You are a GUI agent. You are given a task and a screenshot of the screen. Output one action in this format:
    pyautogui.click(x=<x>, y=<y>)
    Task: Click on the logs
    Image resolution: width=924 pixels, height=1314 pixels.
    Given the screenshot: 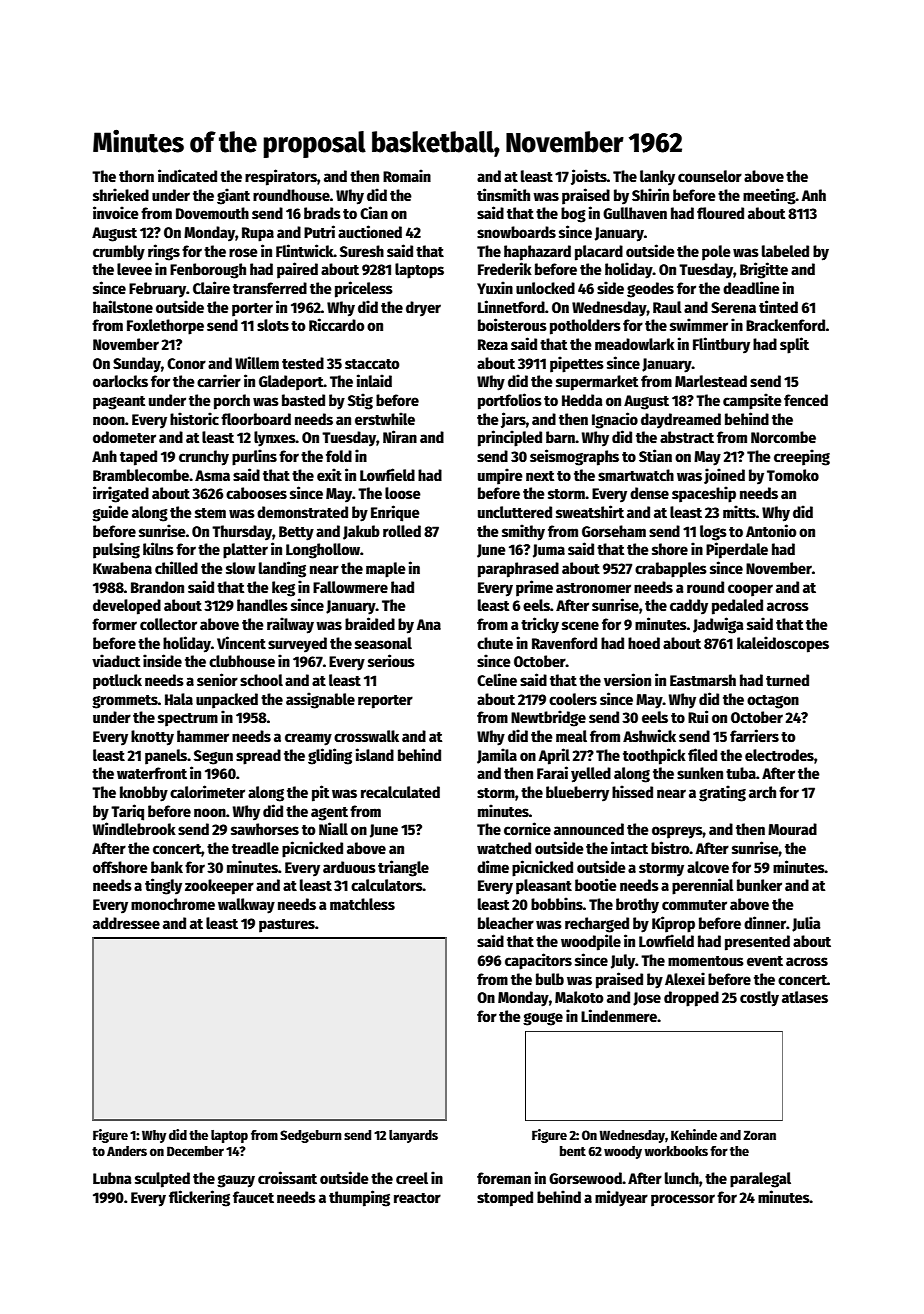 What is the action you would take?
    pyautogui.click(x=713, y=533)
